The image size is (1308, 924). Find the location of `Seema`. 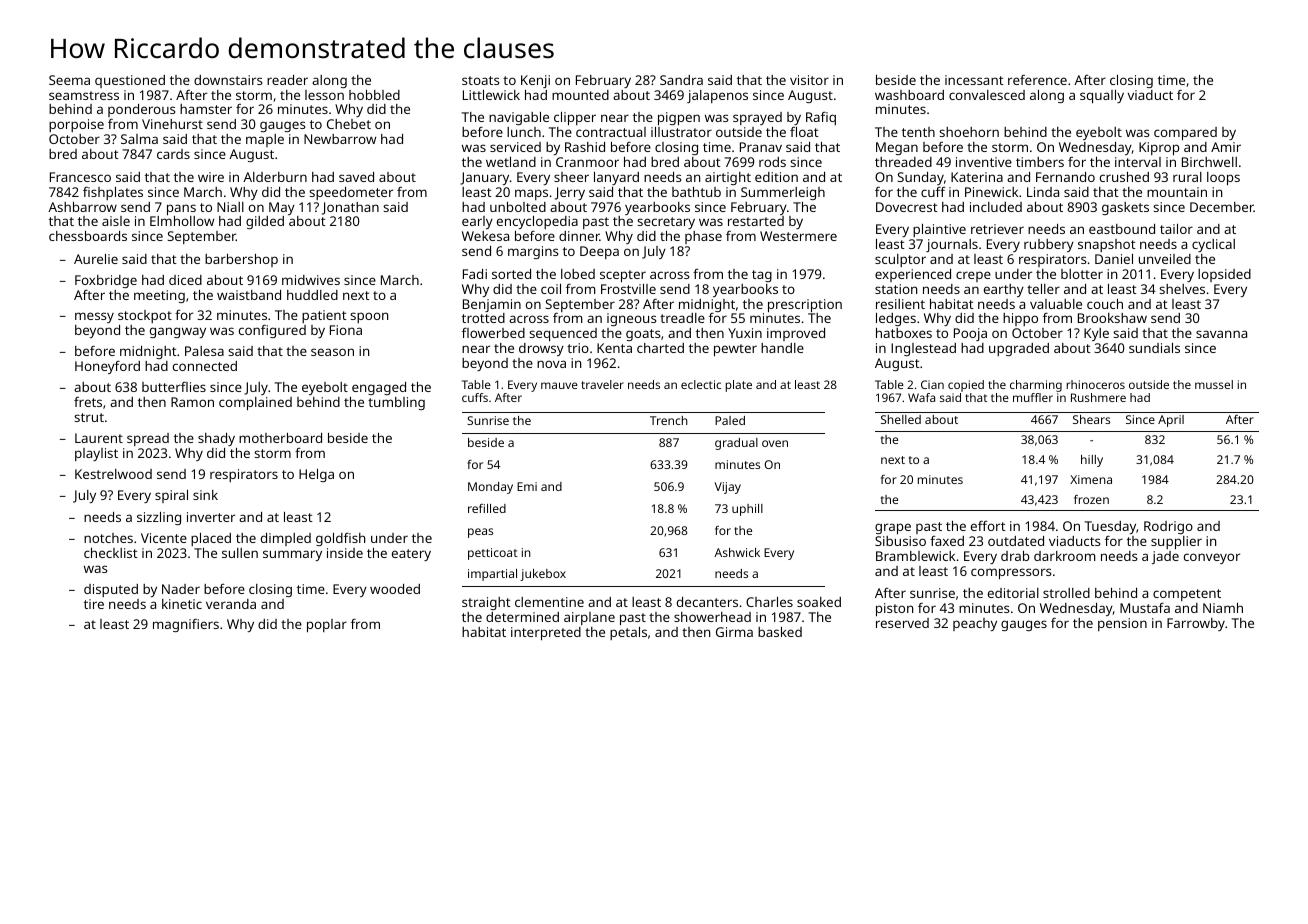

Seema is located at coordinates (69, 80).
